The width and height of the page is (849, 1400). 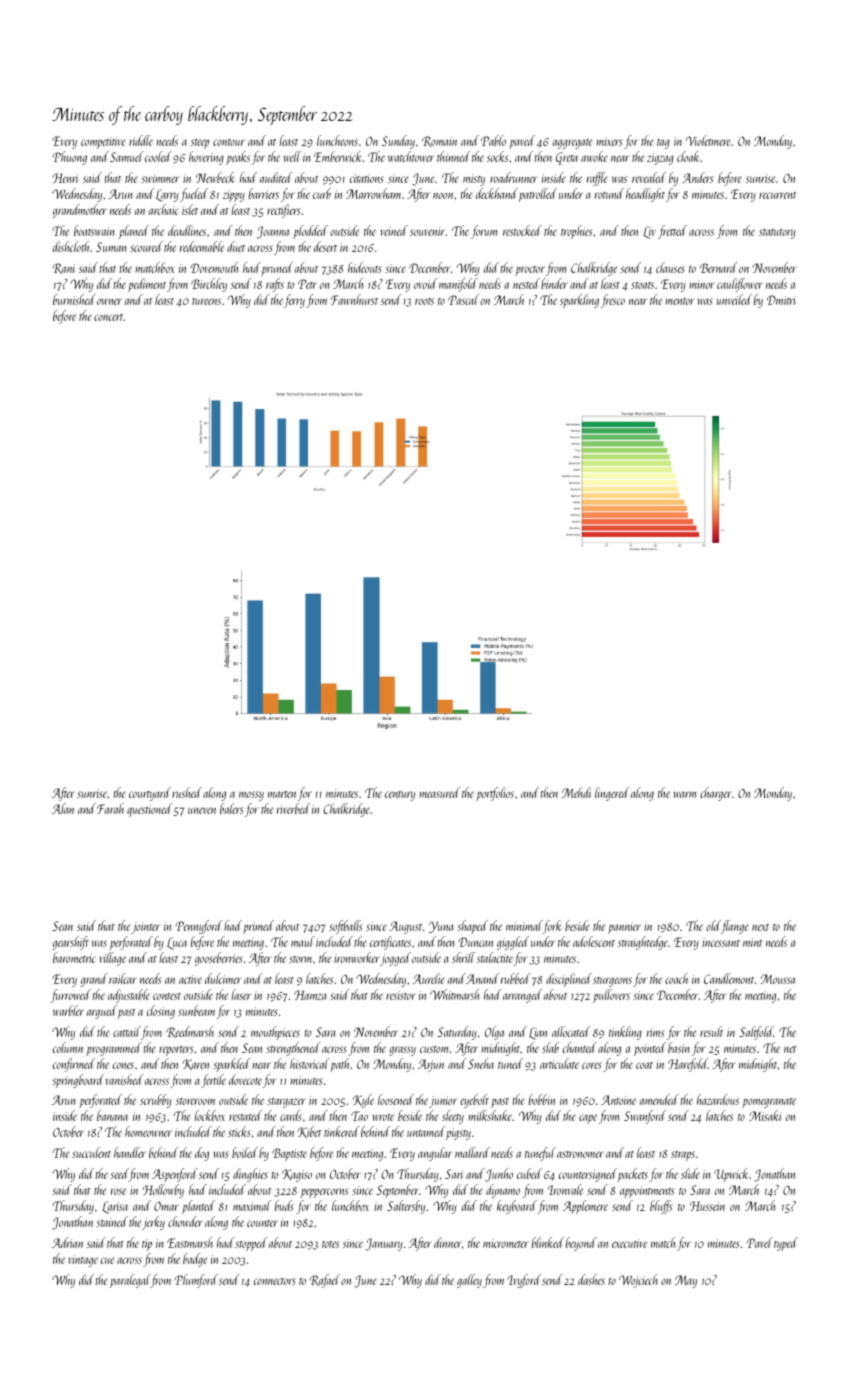 I want to click on roots, so click(x=424, y=301).
